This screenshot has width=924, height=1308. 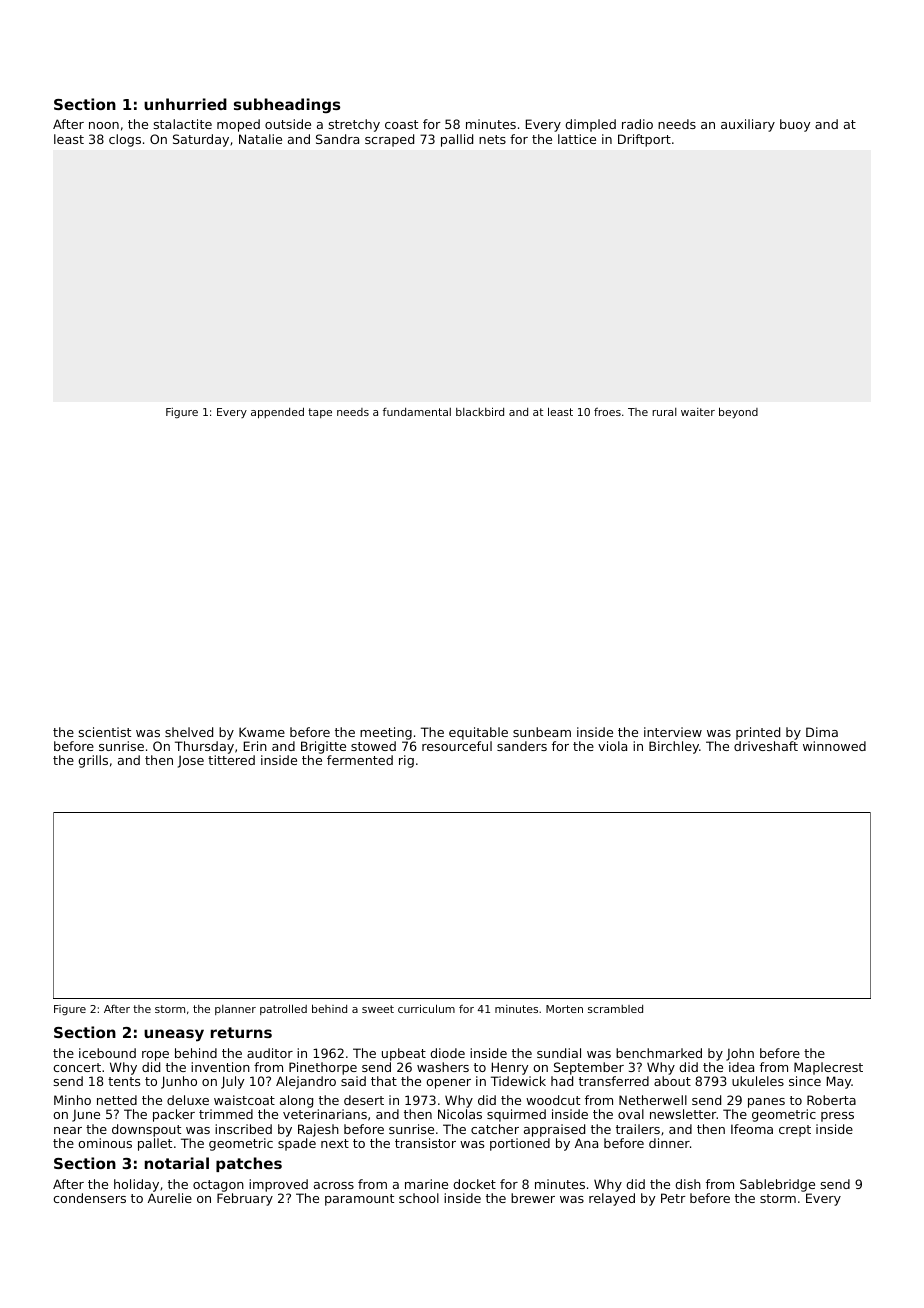 What do you see at coordinates (262, 732) in the screenshot?
I see `Kwame` at bounding box center [262, 732].
